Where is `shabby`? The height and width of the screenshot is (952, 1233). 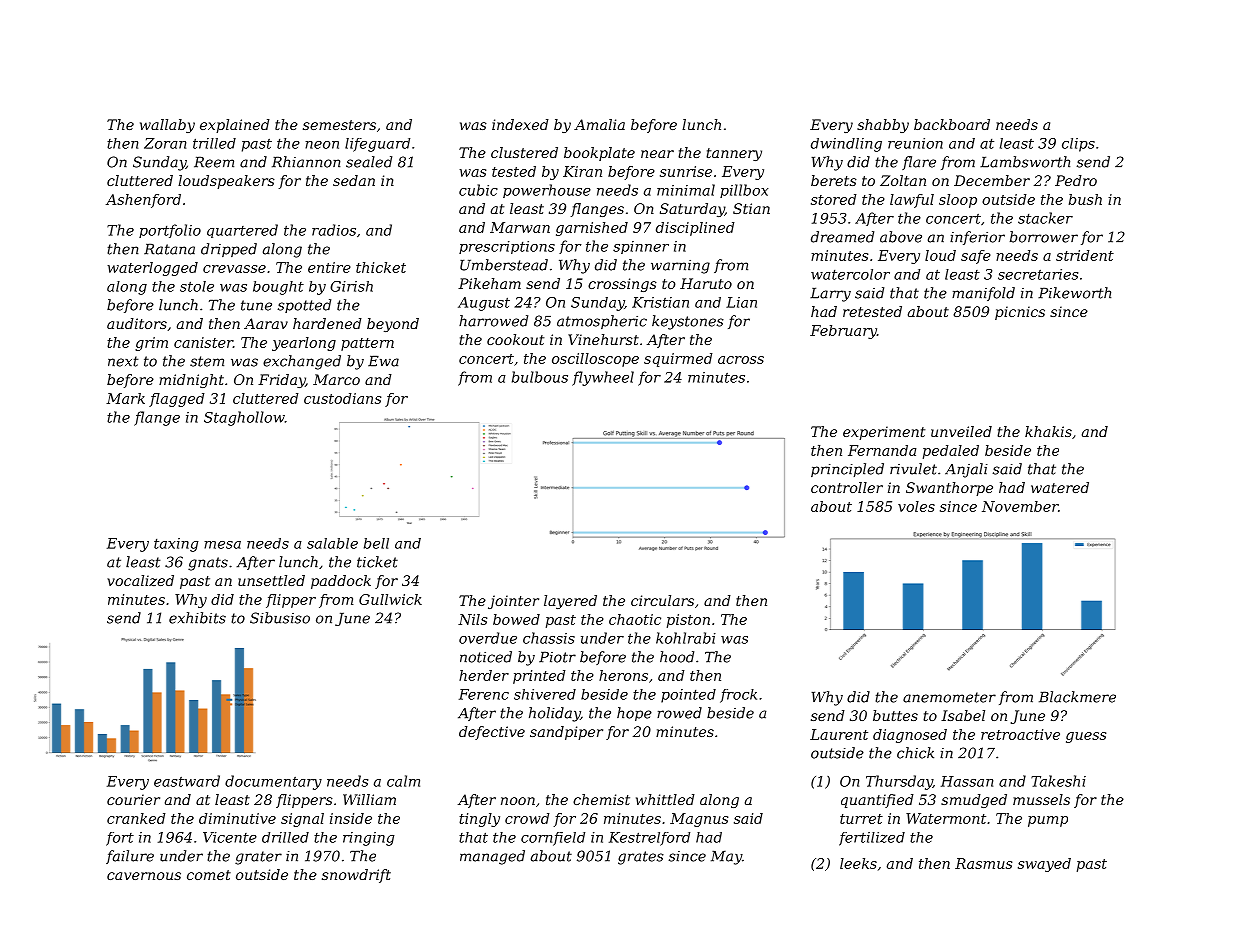
shabby is located at coordinates (883, 126).
